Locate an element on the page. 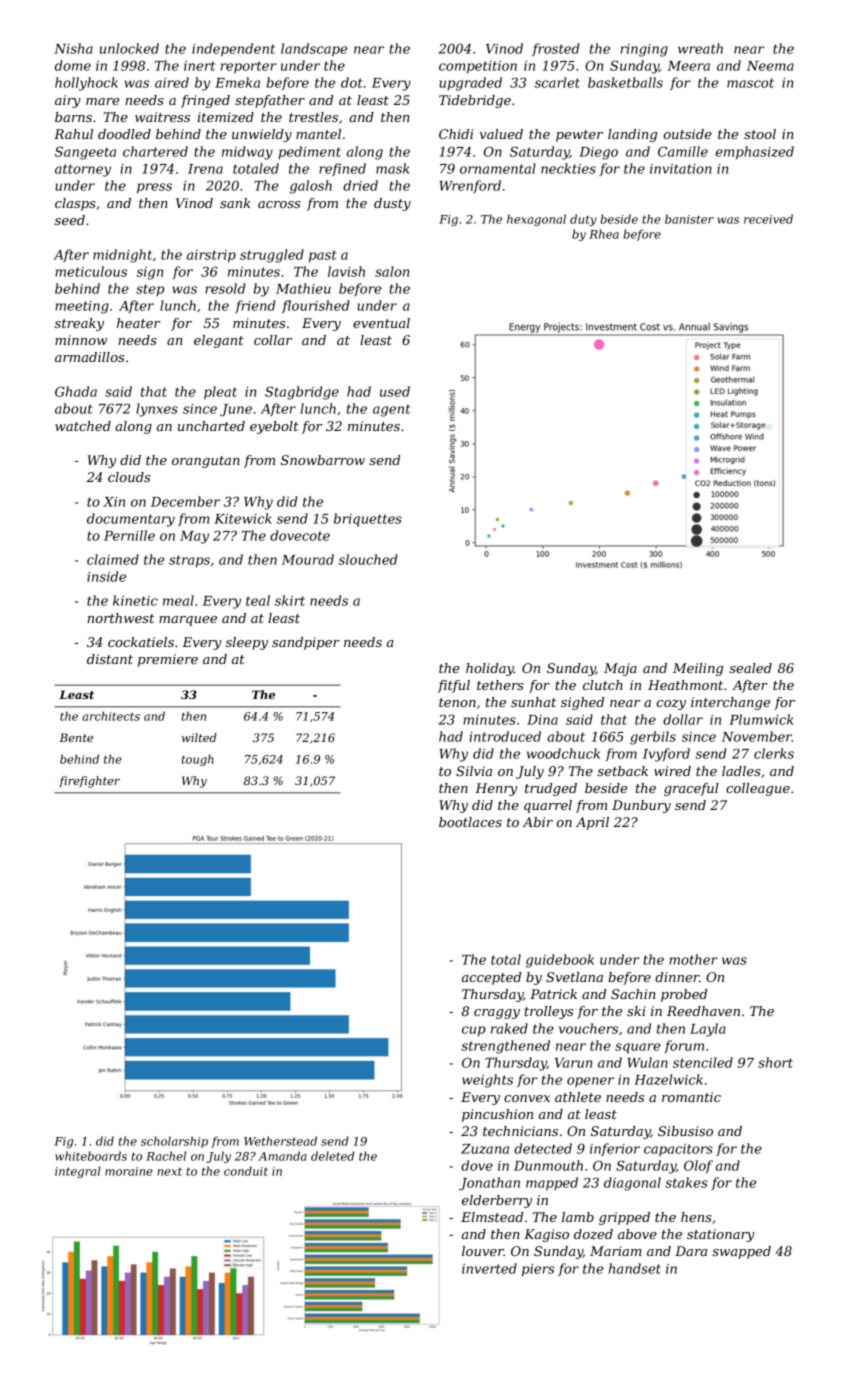 Image resolution: width=849 pixels, height=1400 pixels. piers is located at coordinates (538, 1270).
